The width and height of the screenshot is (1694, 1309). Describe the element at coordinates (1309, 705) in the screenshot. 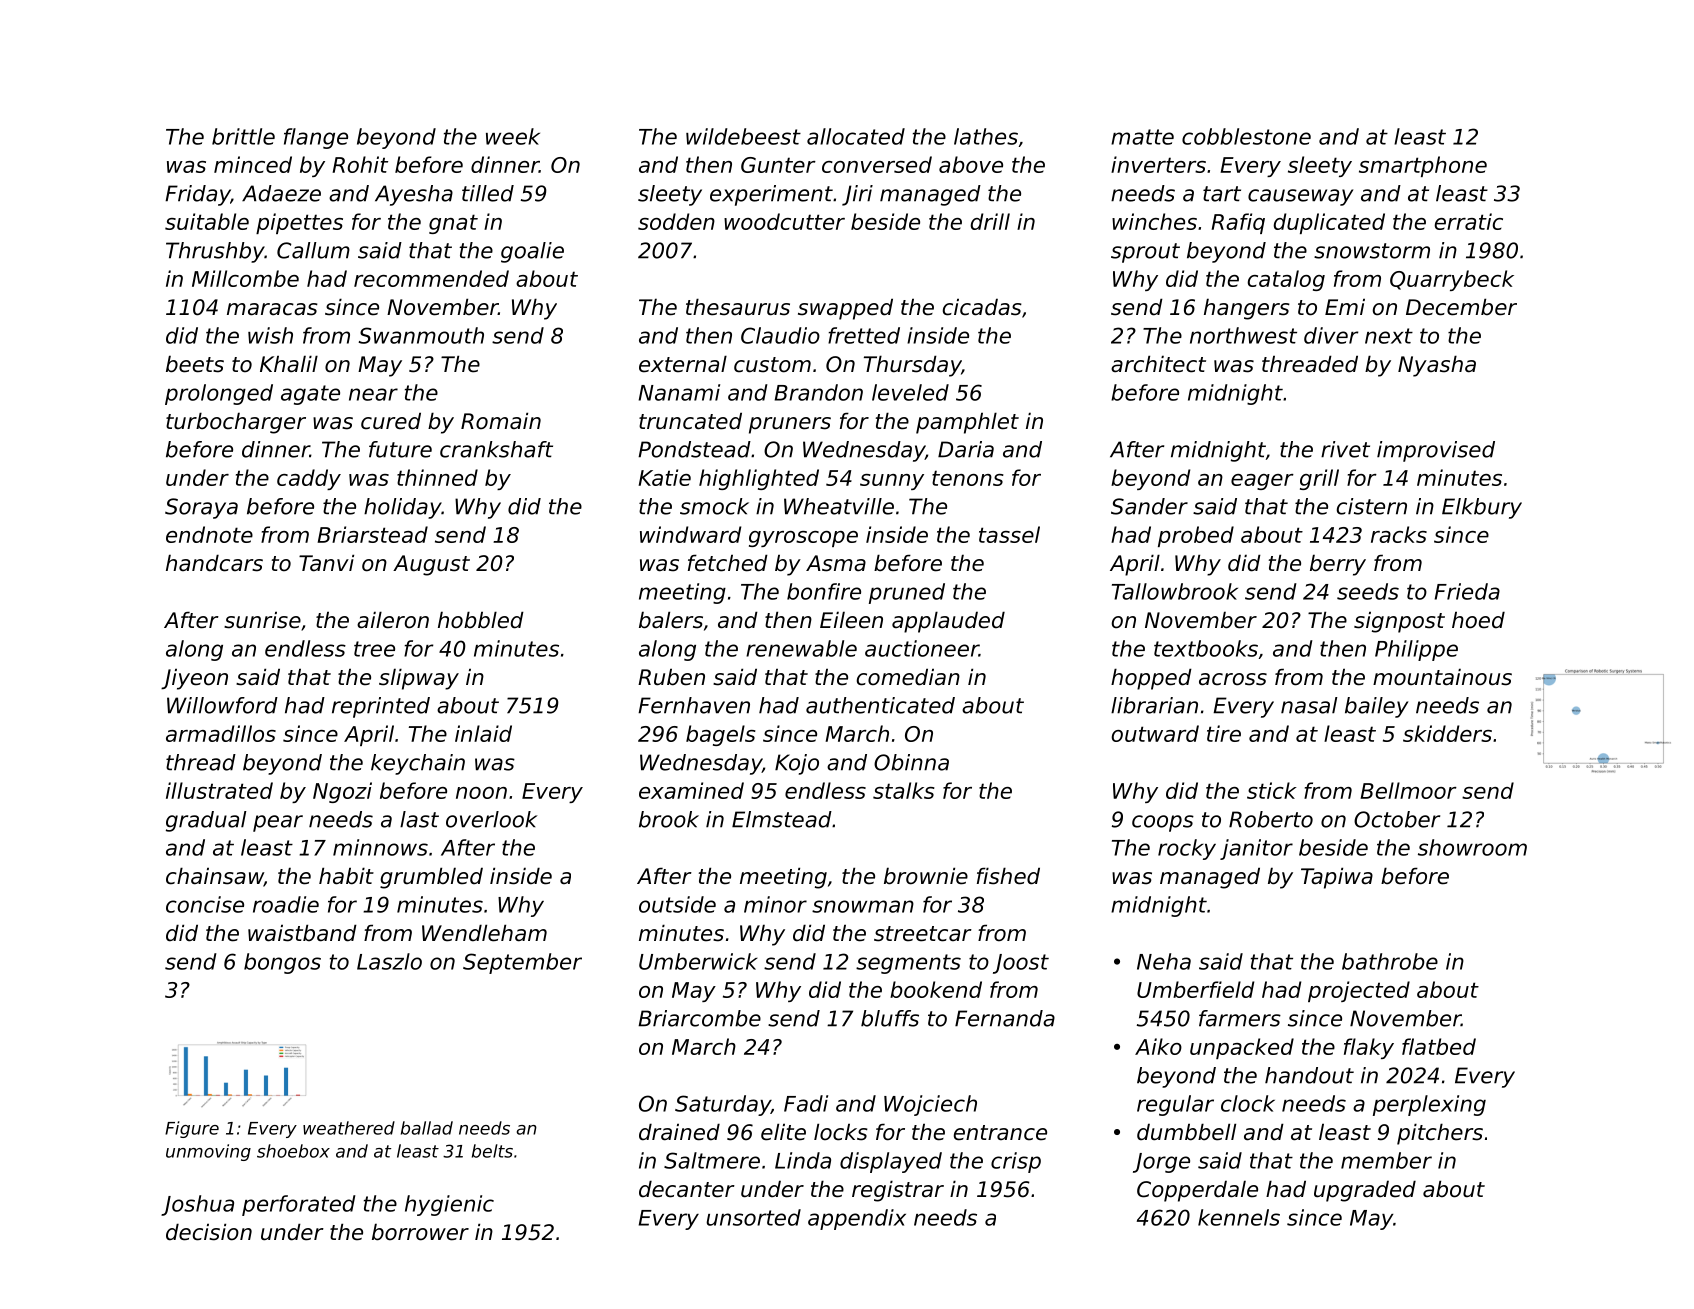

I see `nasal` at that location.
